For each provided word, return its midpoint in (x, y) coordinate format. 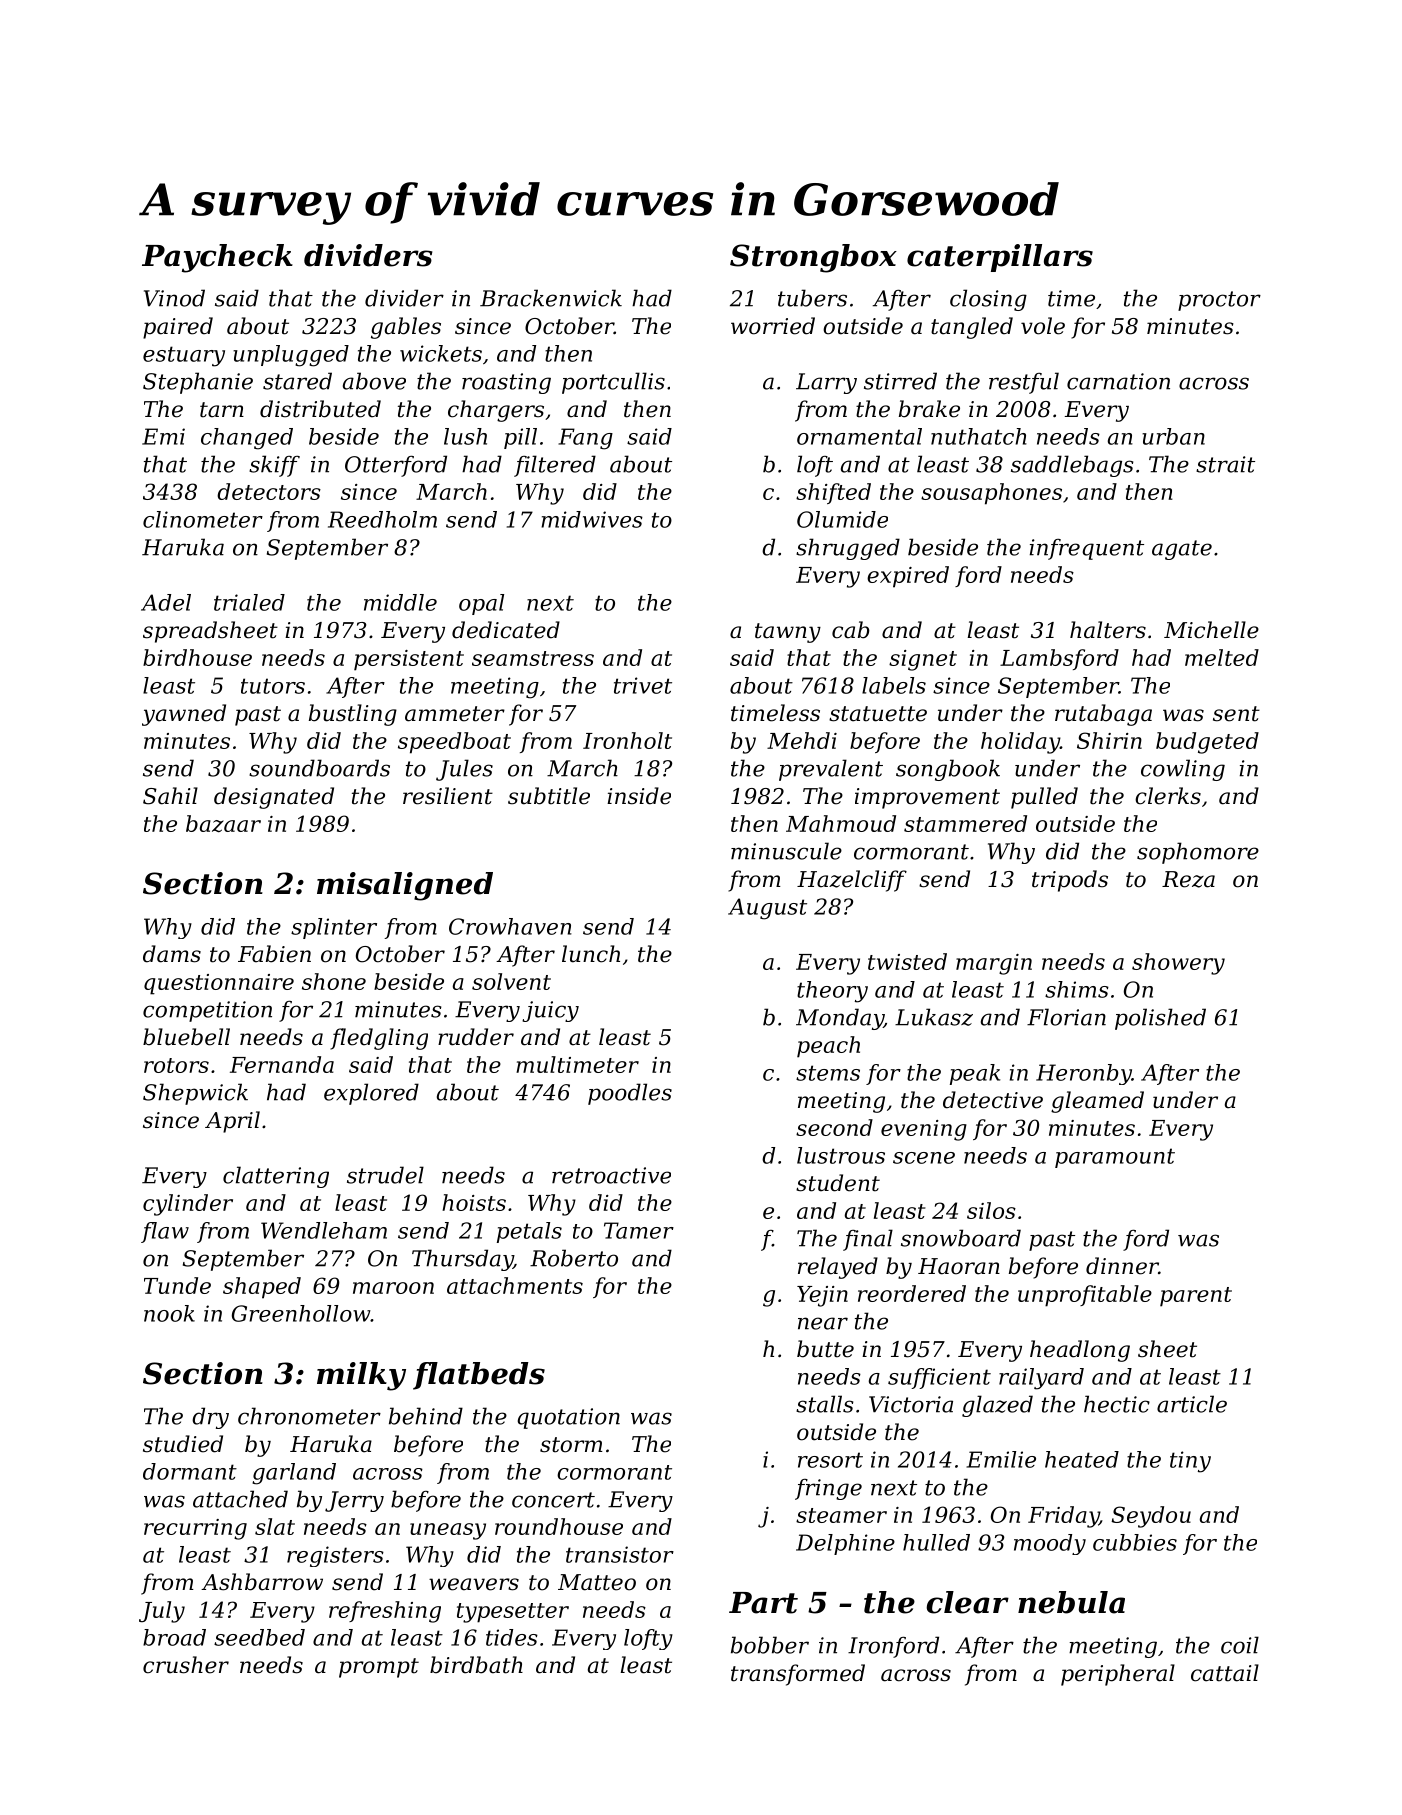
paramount (1115, 1158)
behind (426, 1416)
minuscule (786, 851)
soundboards (319, 768)
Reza (1188, 879)
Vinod (174, 298)
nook (169, 1313)
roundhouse (559, 1526)
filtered (555, 466)
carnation (1118, 381)
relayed (838, 1268)
